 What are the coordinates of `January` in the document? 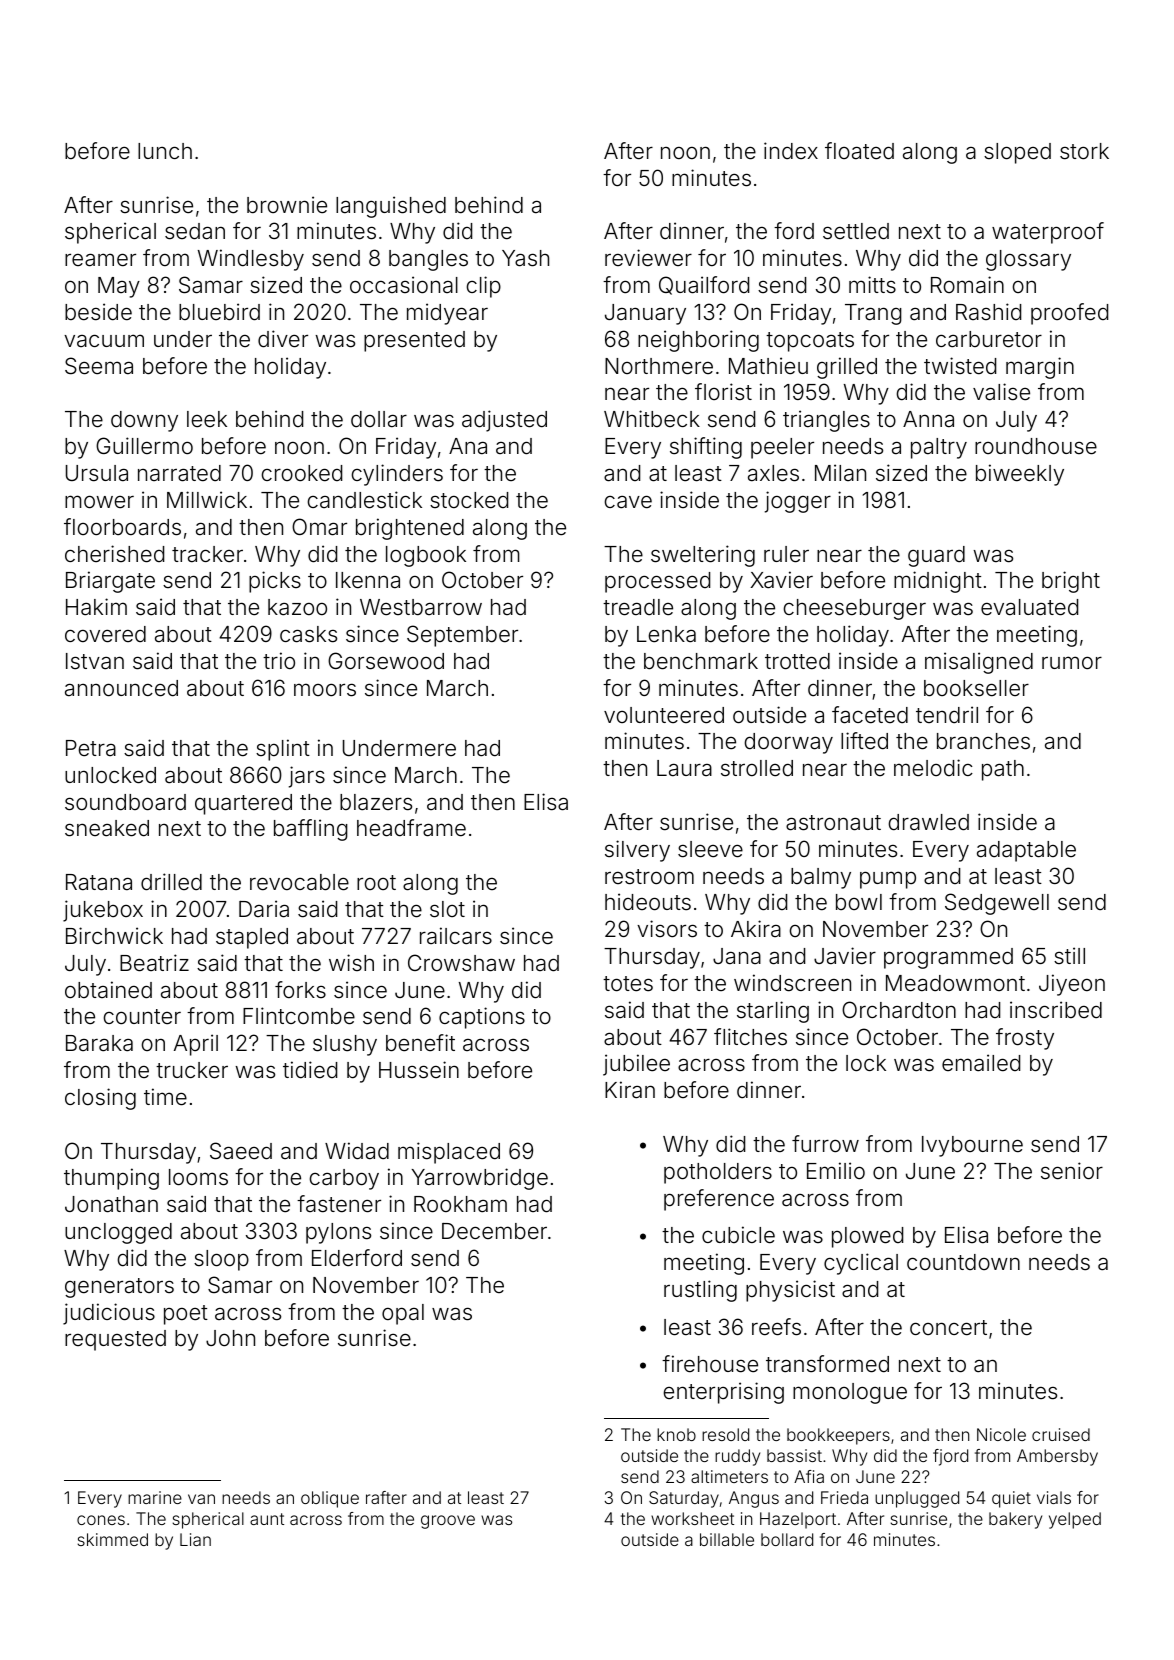 It's located at (645, 314).
